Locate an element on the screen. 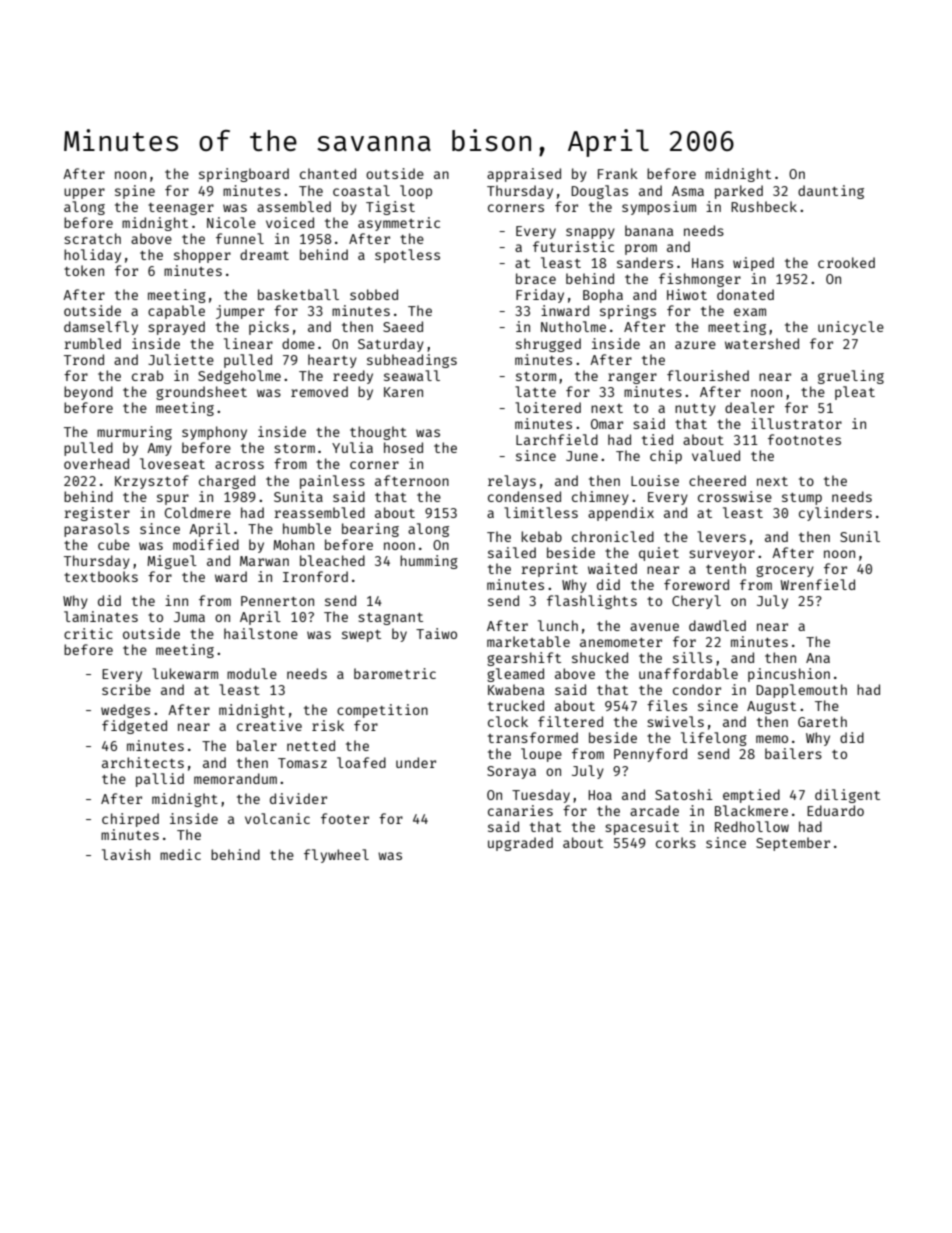  brace is located at coordinates (536, 278).
